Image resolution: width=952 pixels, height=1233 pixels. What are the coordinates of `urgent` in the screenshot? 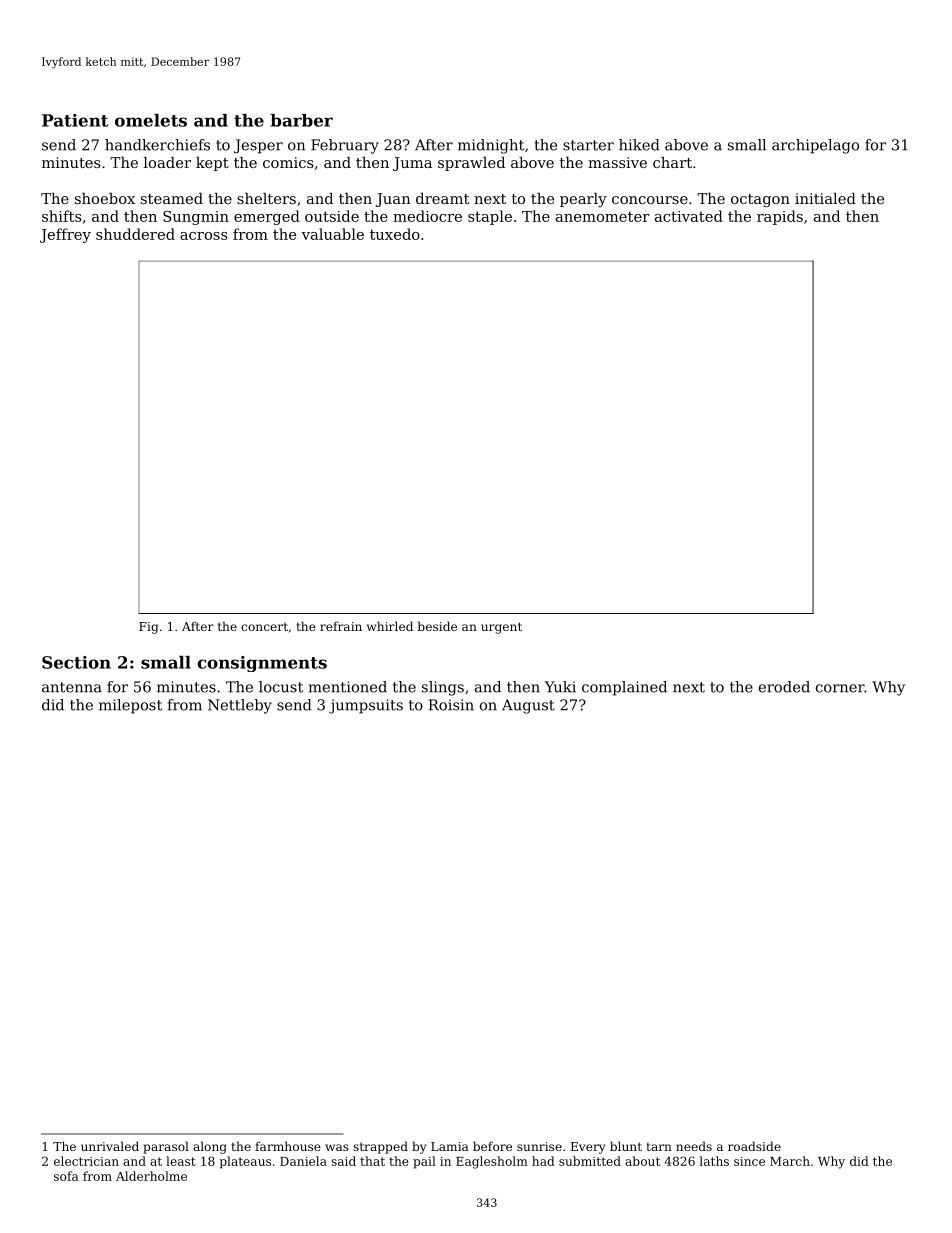 It's located at (501, 628).
